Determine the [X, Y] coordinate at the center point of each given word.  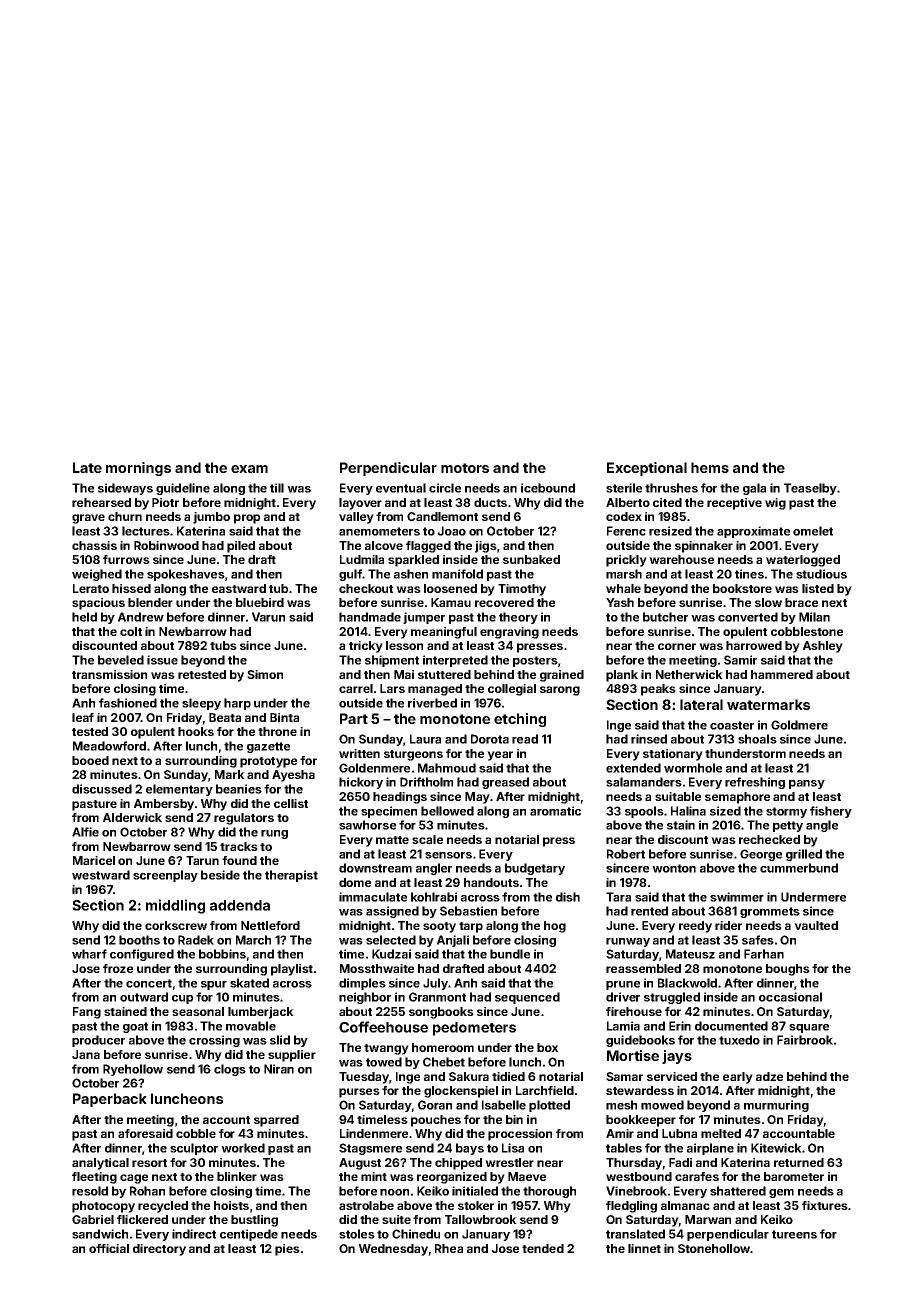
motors [465, 468]
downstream [375, 868]
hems [710, 467]
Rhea [449, 1248]
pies [287, 1250]
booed [90, 760]
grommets [770, 912]
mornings [138, 469]
